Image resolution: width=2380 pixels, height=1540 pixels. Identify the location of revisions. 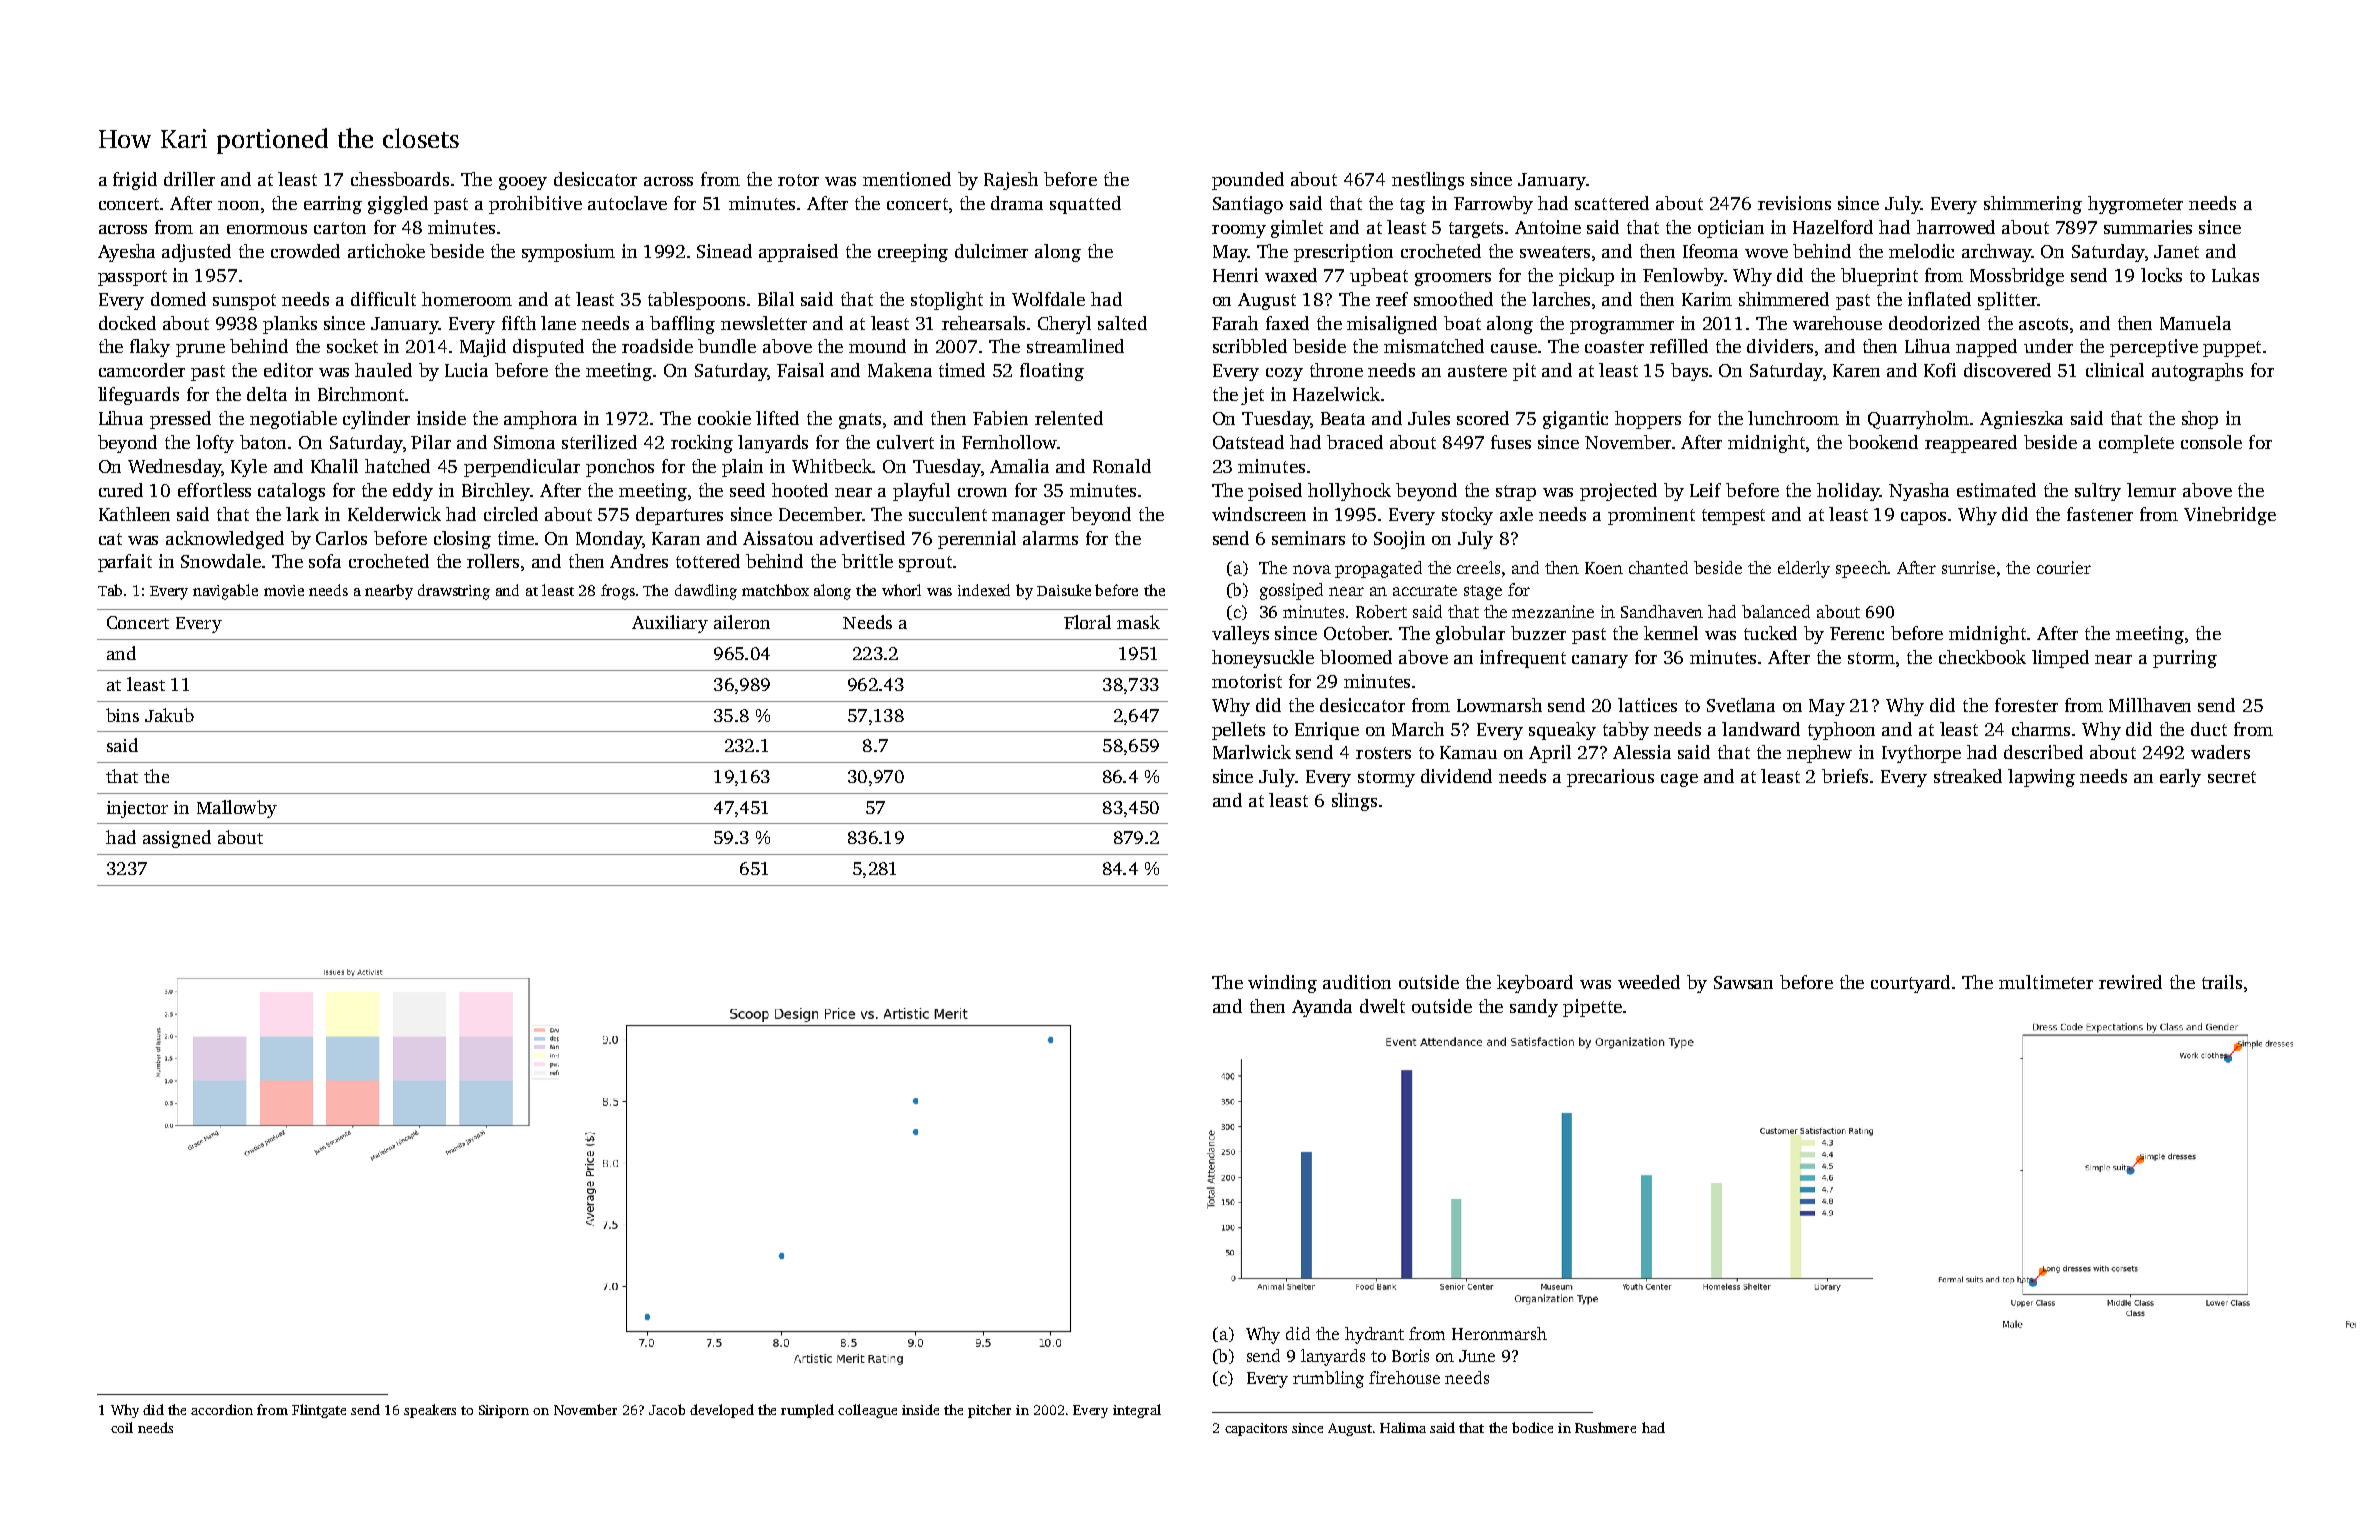
(1794, 203).
